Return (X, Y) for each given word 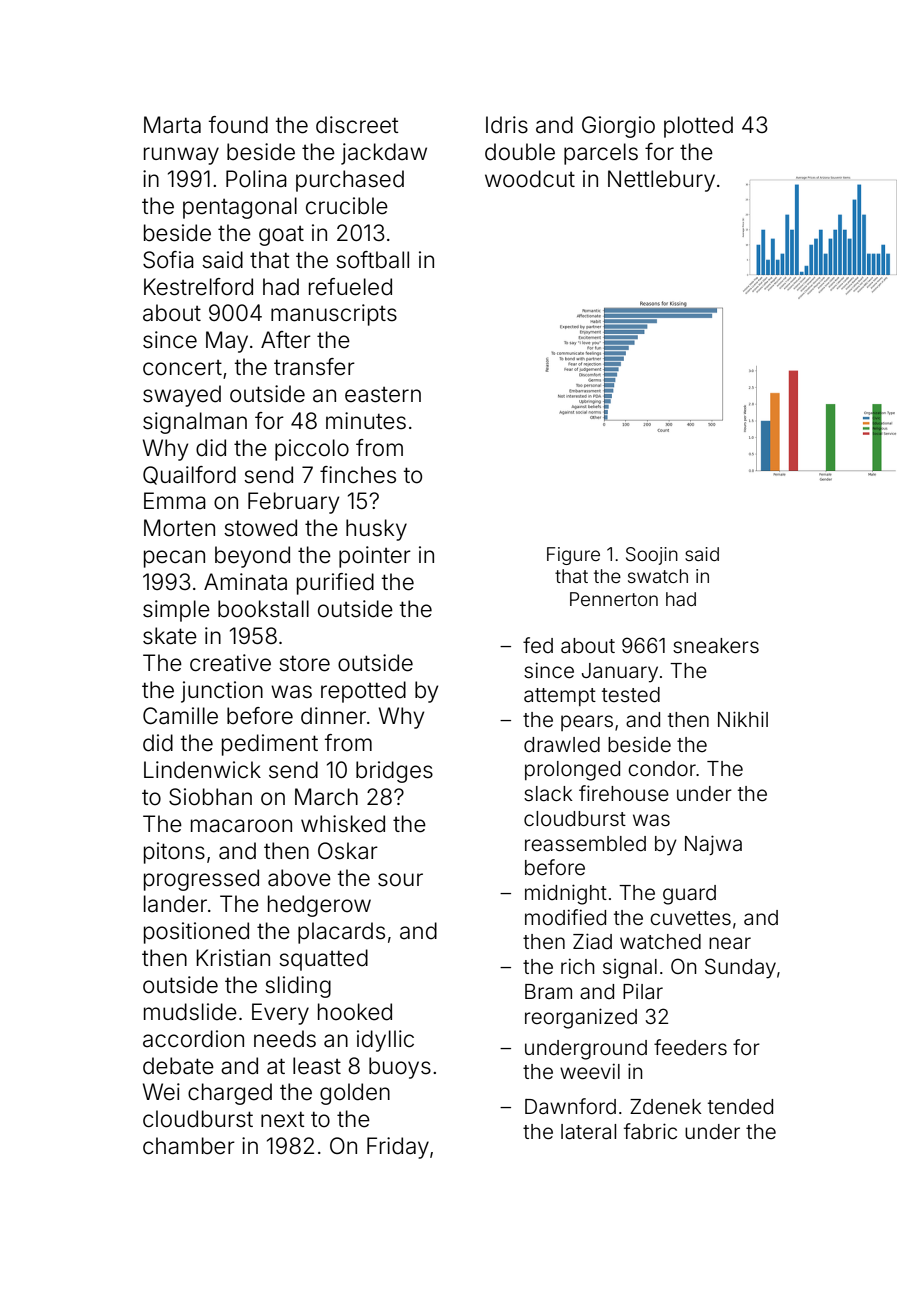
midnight (566, 894)
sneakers (716, 646)
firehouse (624, 793)
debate (178, 1066)
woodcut (530, 179)
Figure (573, 556)
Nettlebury (661, 181)
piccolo (312, 450)
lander (175, 904)
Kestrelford (198, 287)
